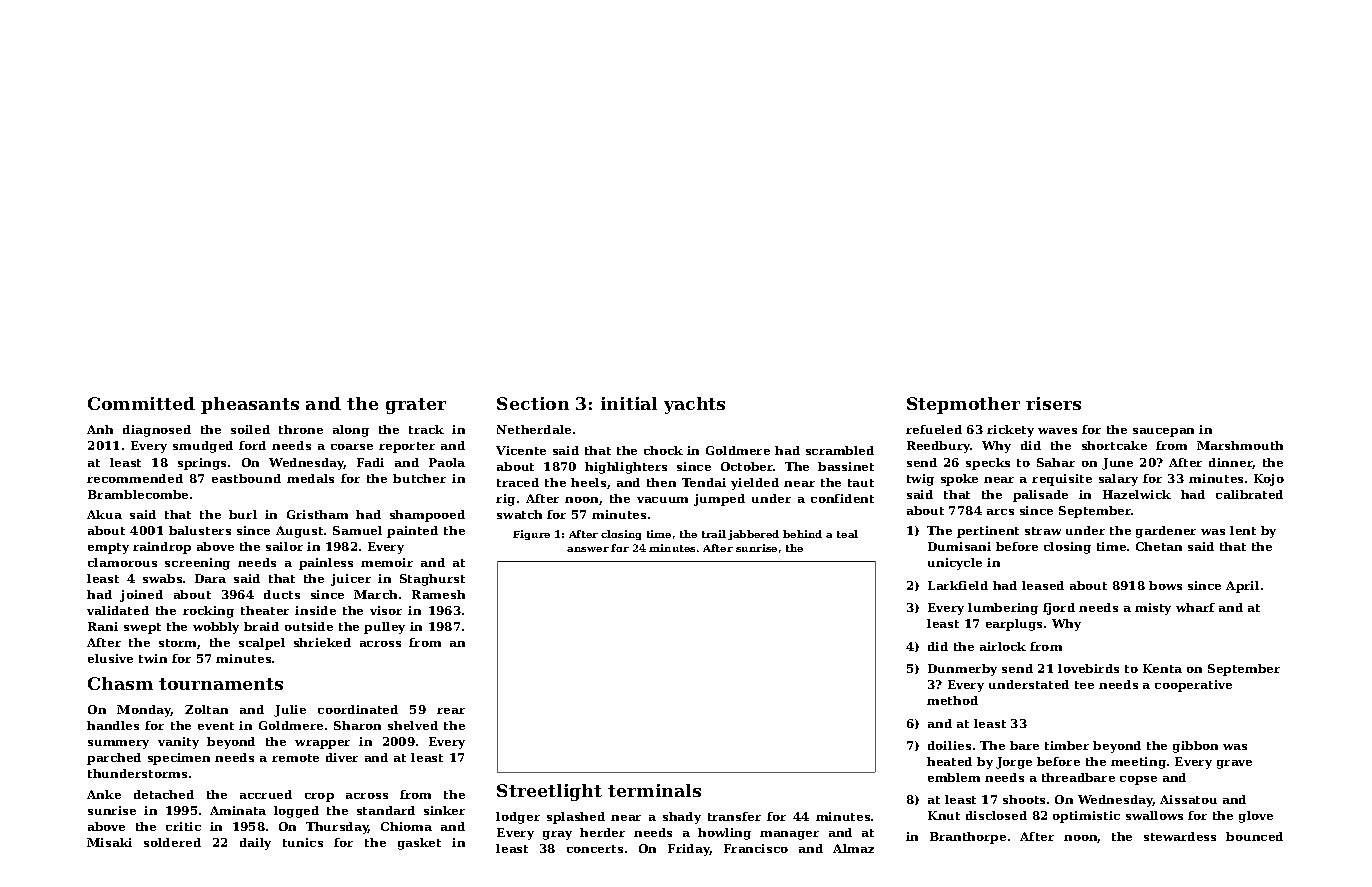 This page has height=887, width=1372. What do you see at coordinates (1159, 546) in the page?
I see `Chetan` at bounding box center [1159, 546].
